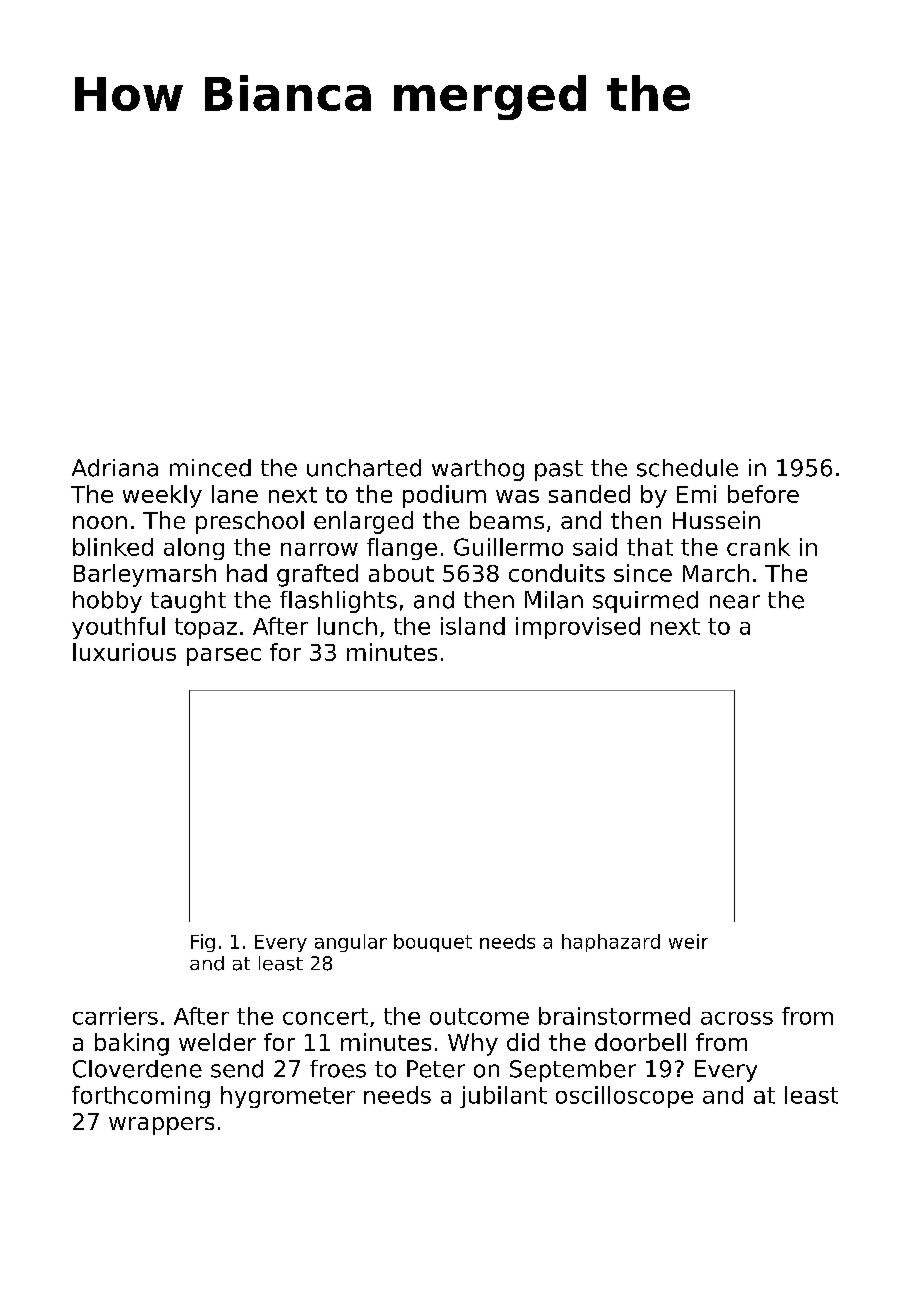  What do you see at coordinates (735, 602) in the page?
I see `near` at bounding box center [735, 602].
